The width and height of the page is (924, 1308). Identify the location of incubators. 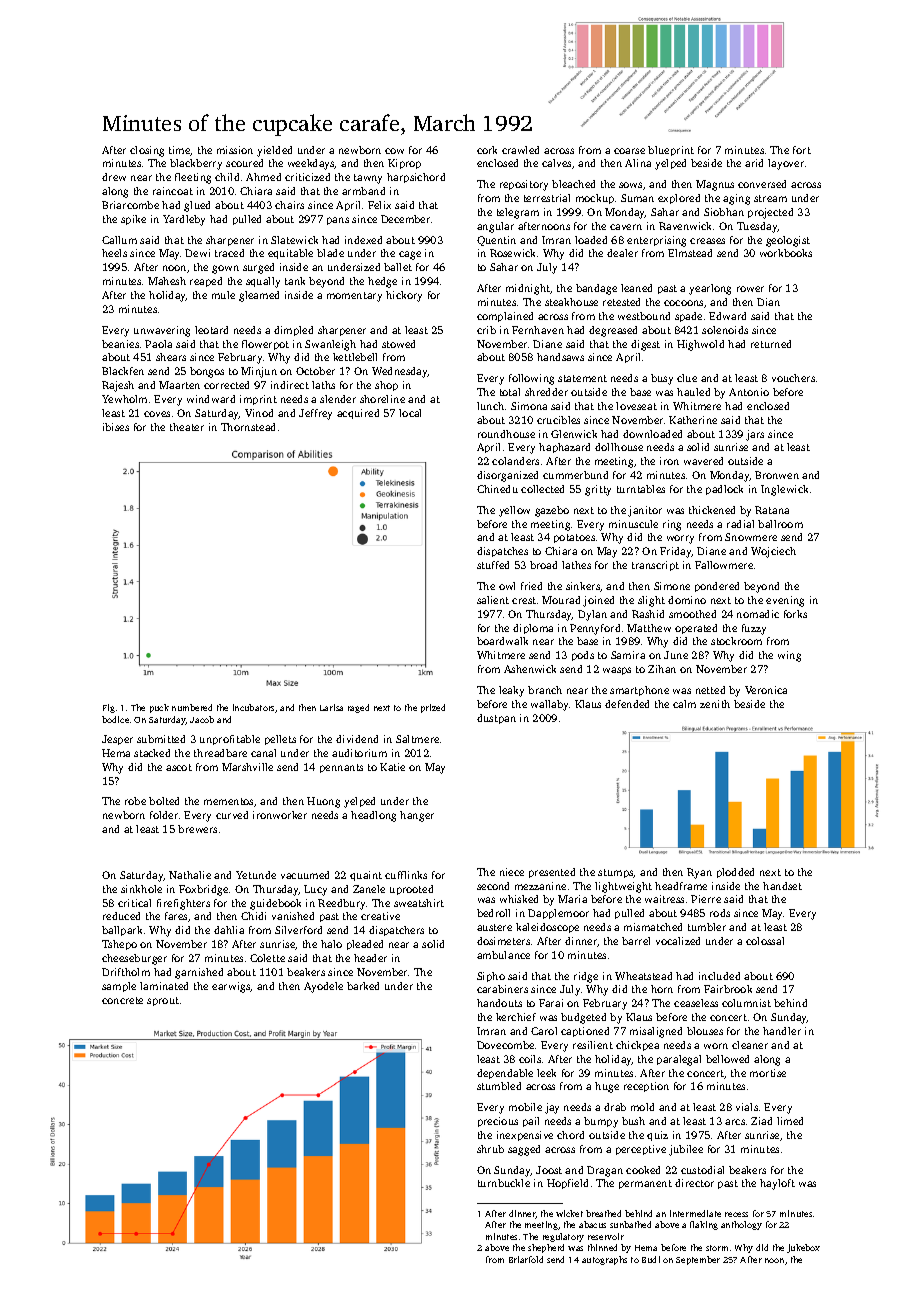
(253, 707).
